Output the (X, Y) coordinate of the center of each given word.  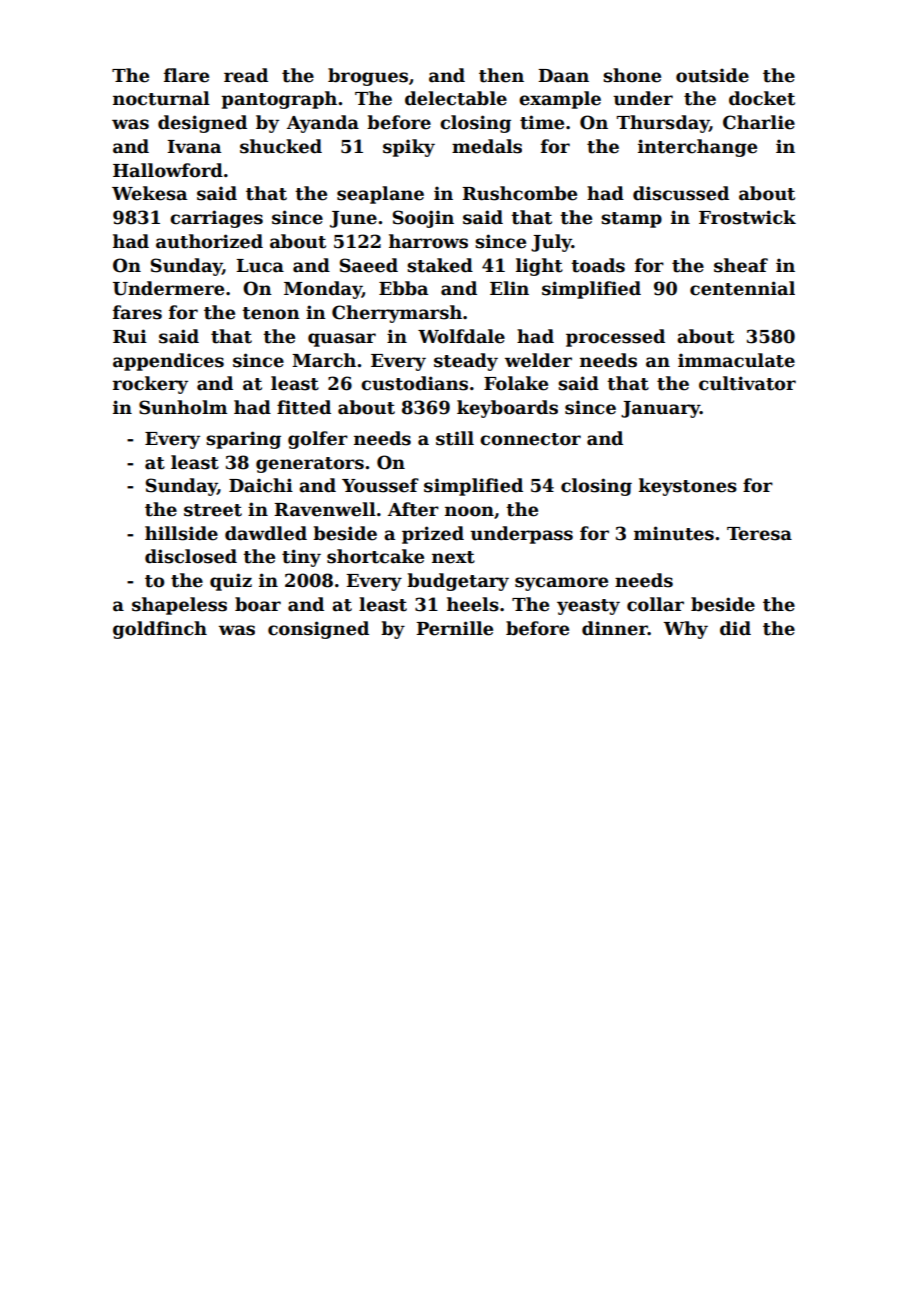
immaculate (736, 360)
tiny (301, 558)
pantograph (279, 100)
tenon (271, 313)
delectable (456, 98)
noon (469, 511)
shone (632, 75)
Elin (509, 288)
